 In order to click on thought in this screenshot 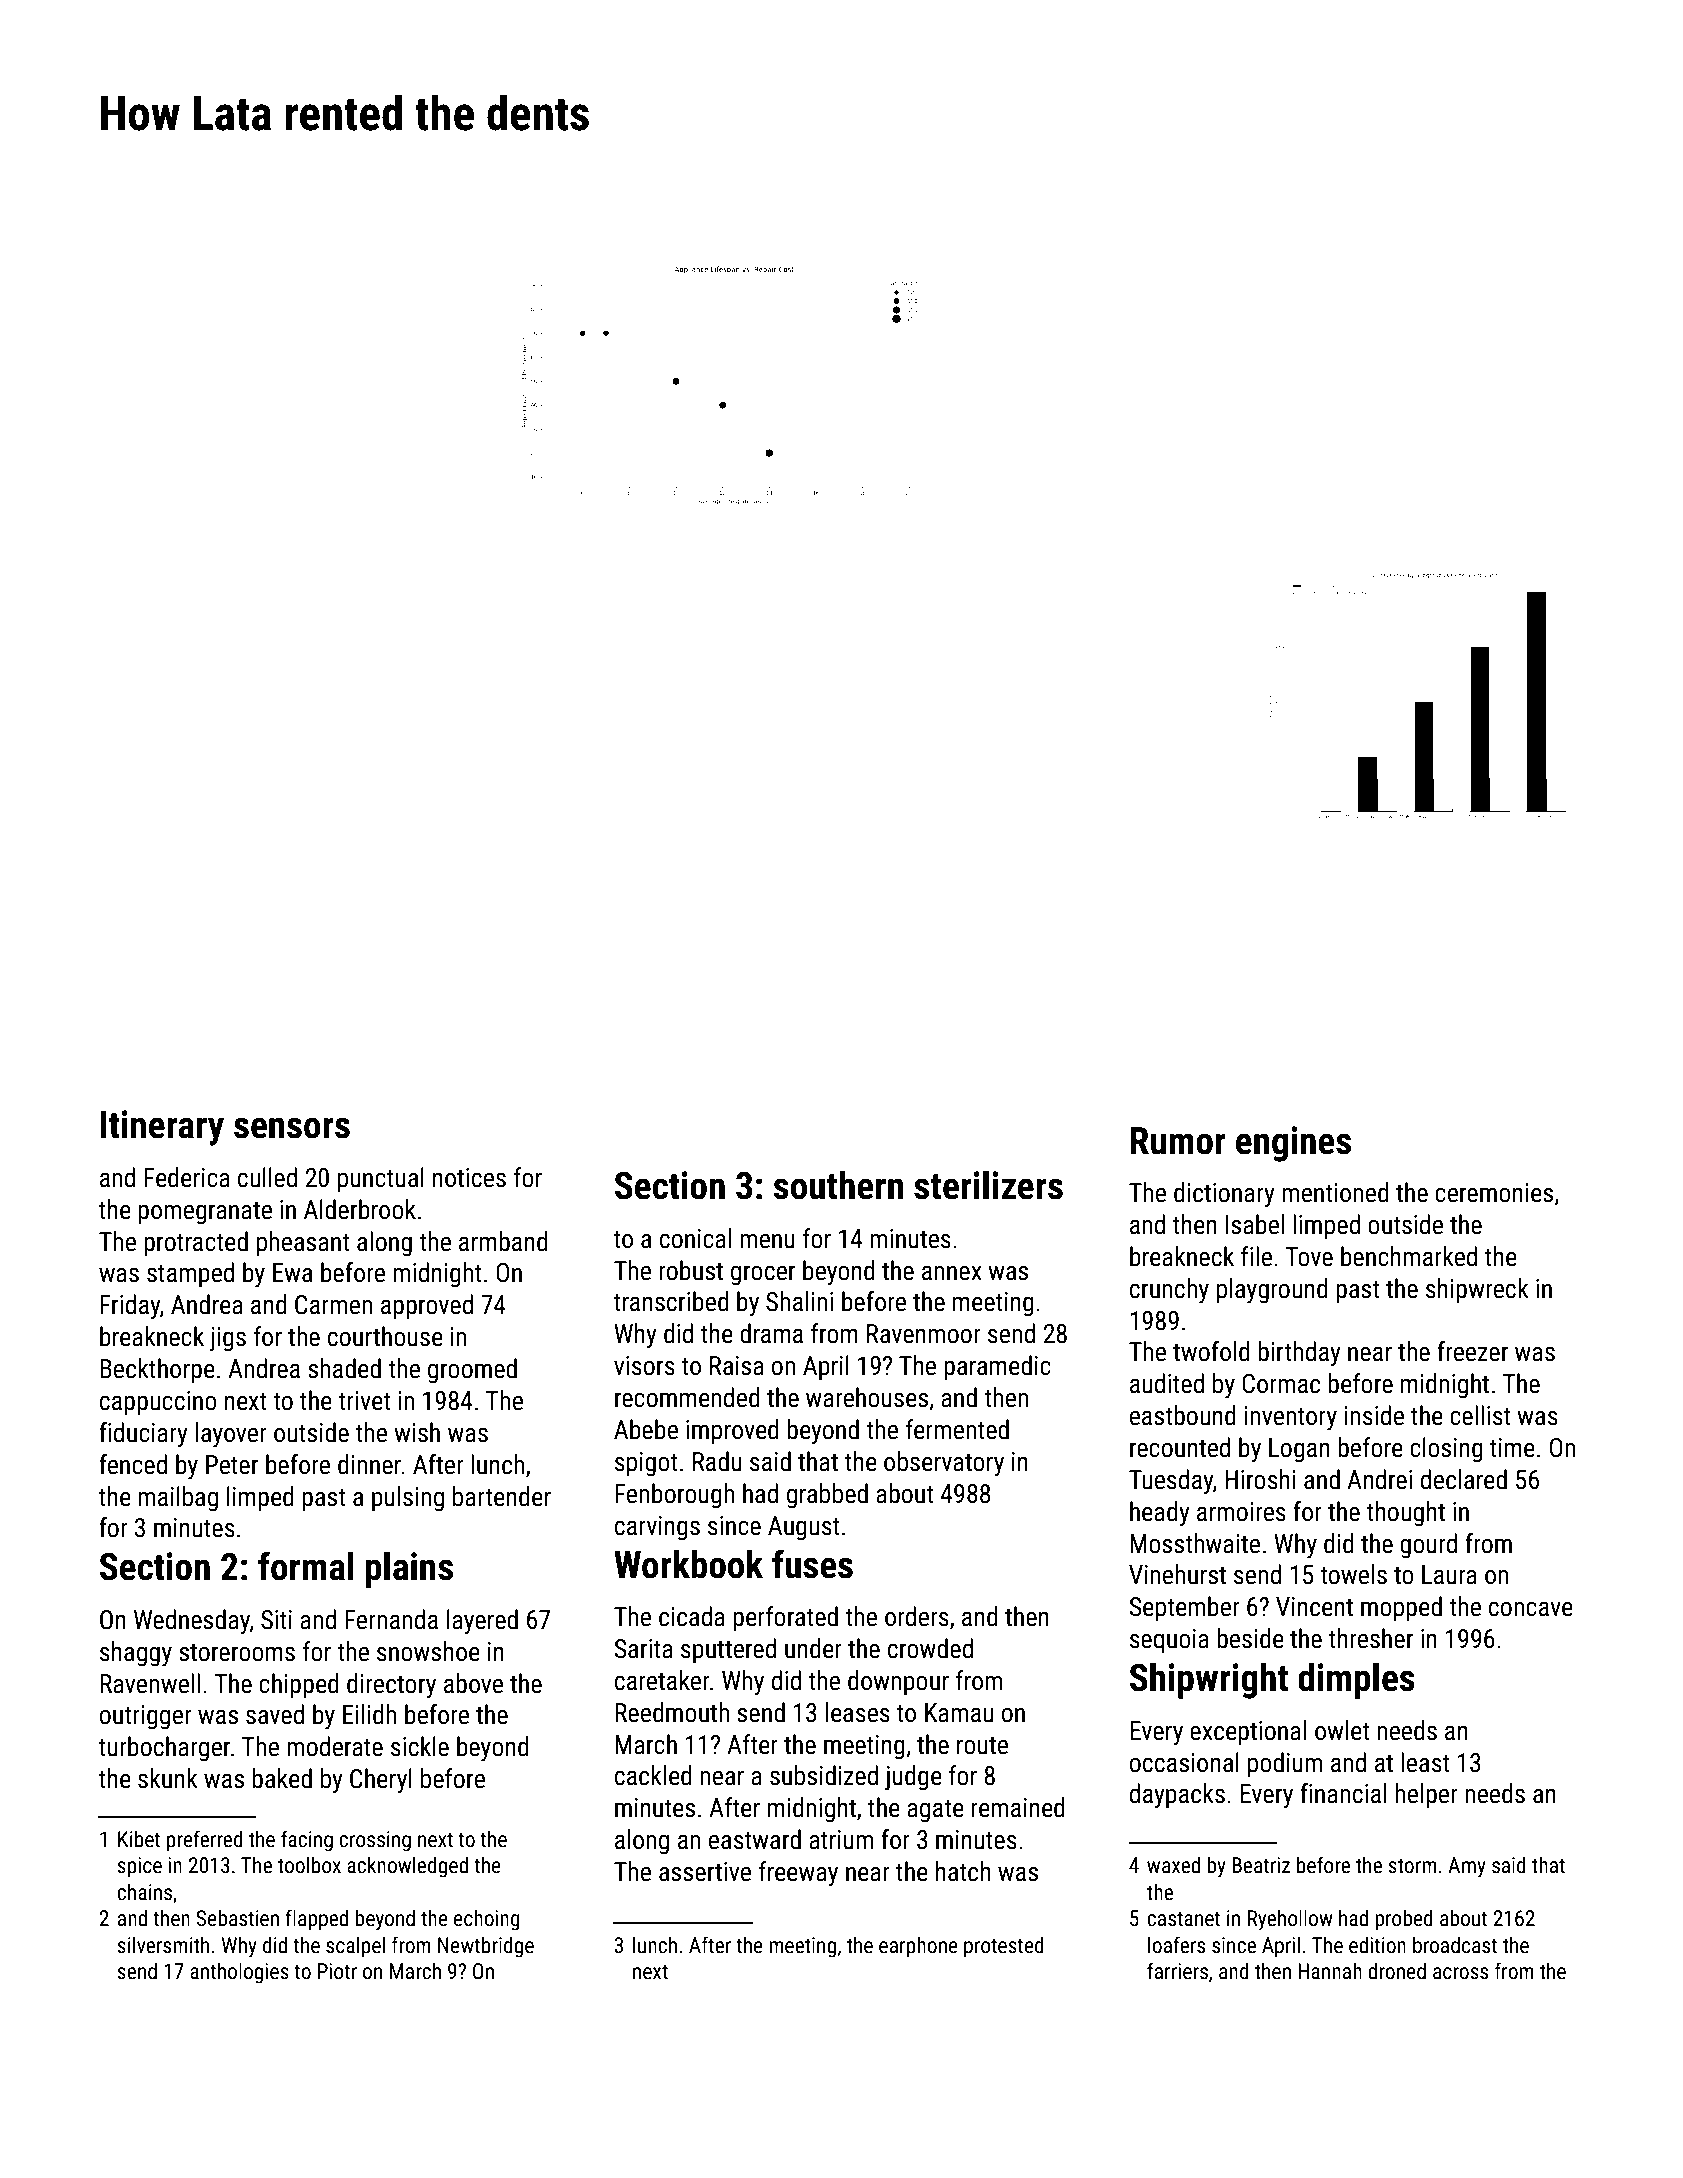, I will do `click(1405, 1514)`.
